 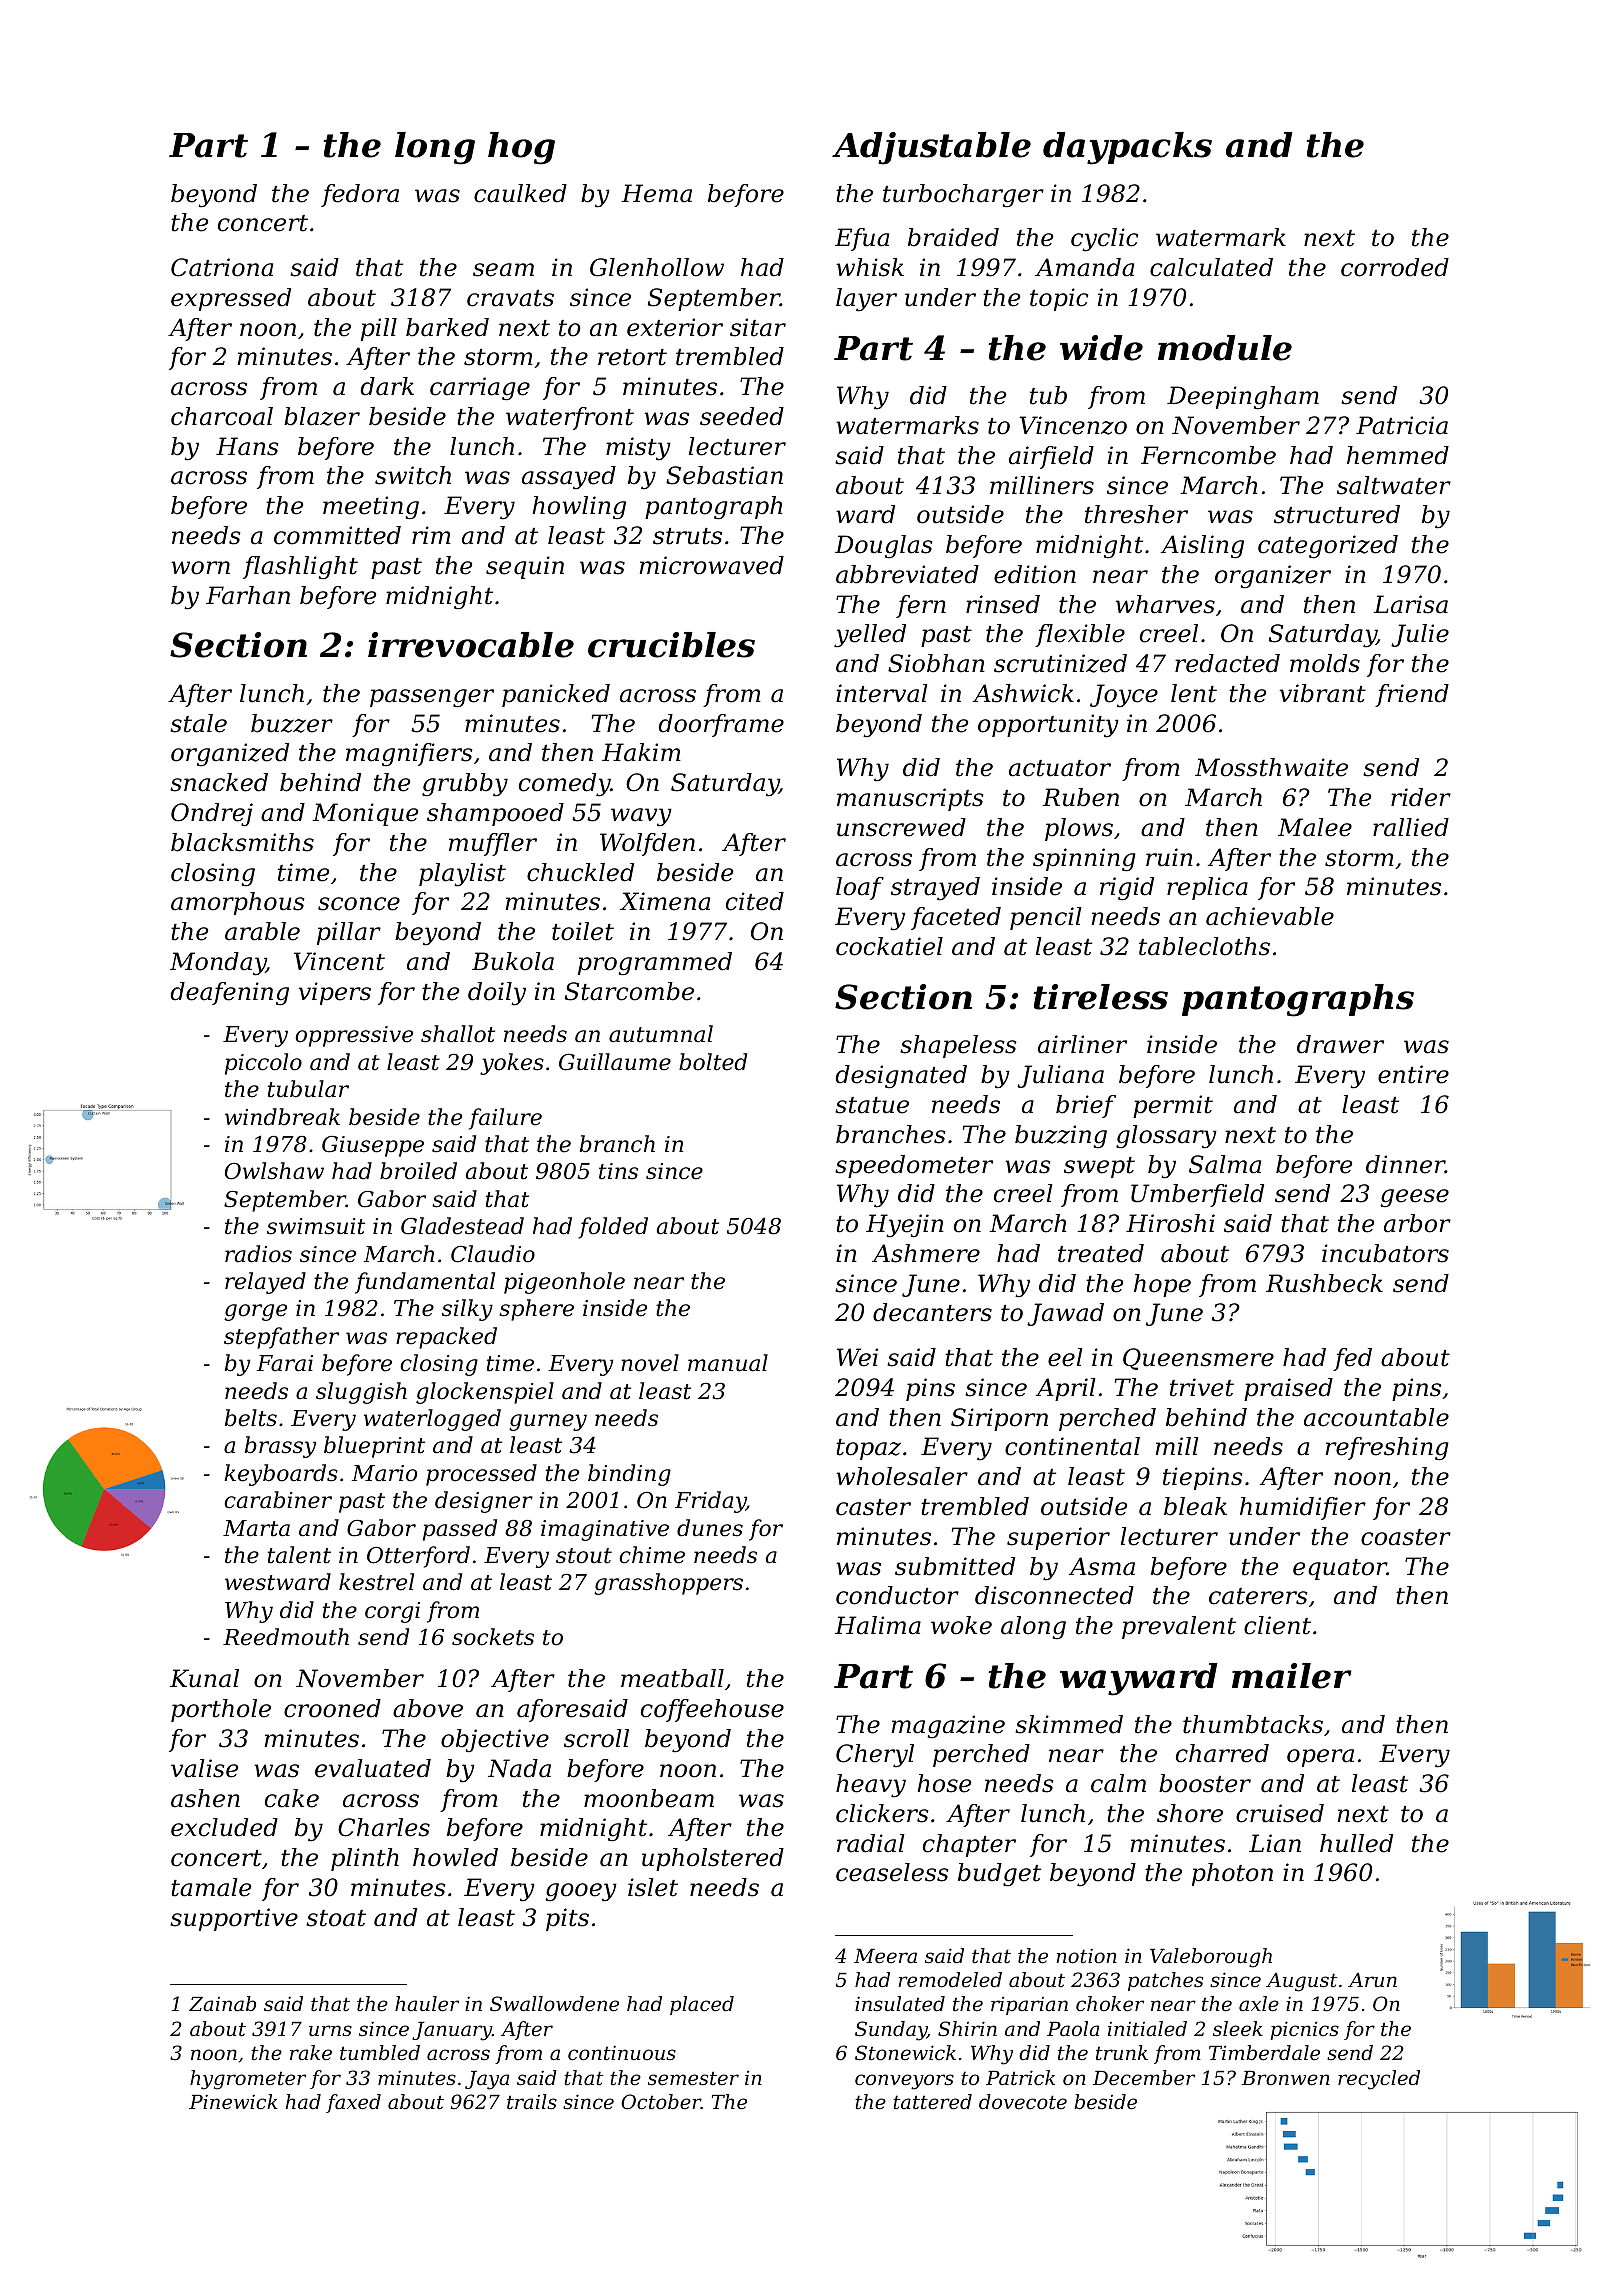 I want to click on shallot, so click(x=458, y=1034).
